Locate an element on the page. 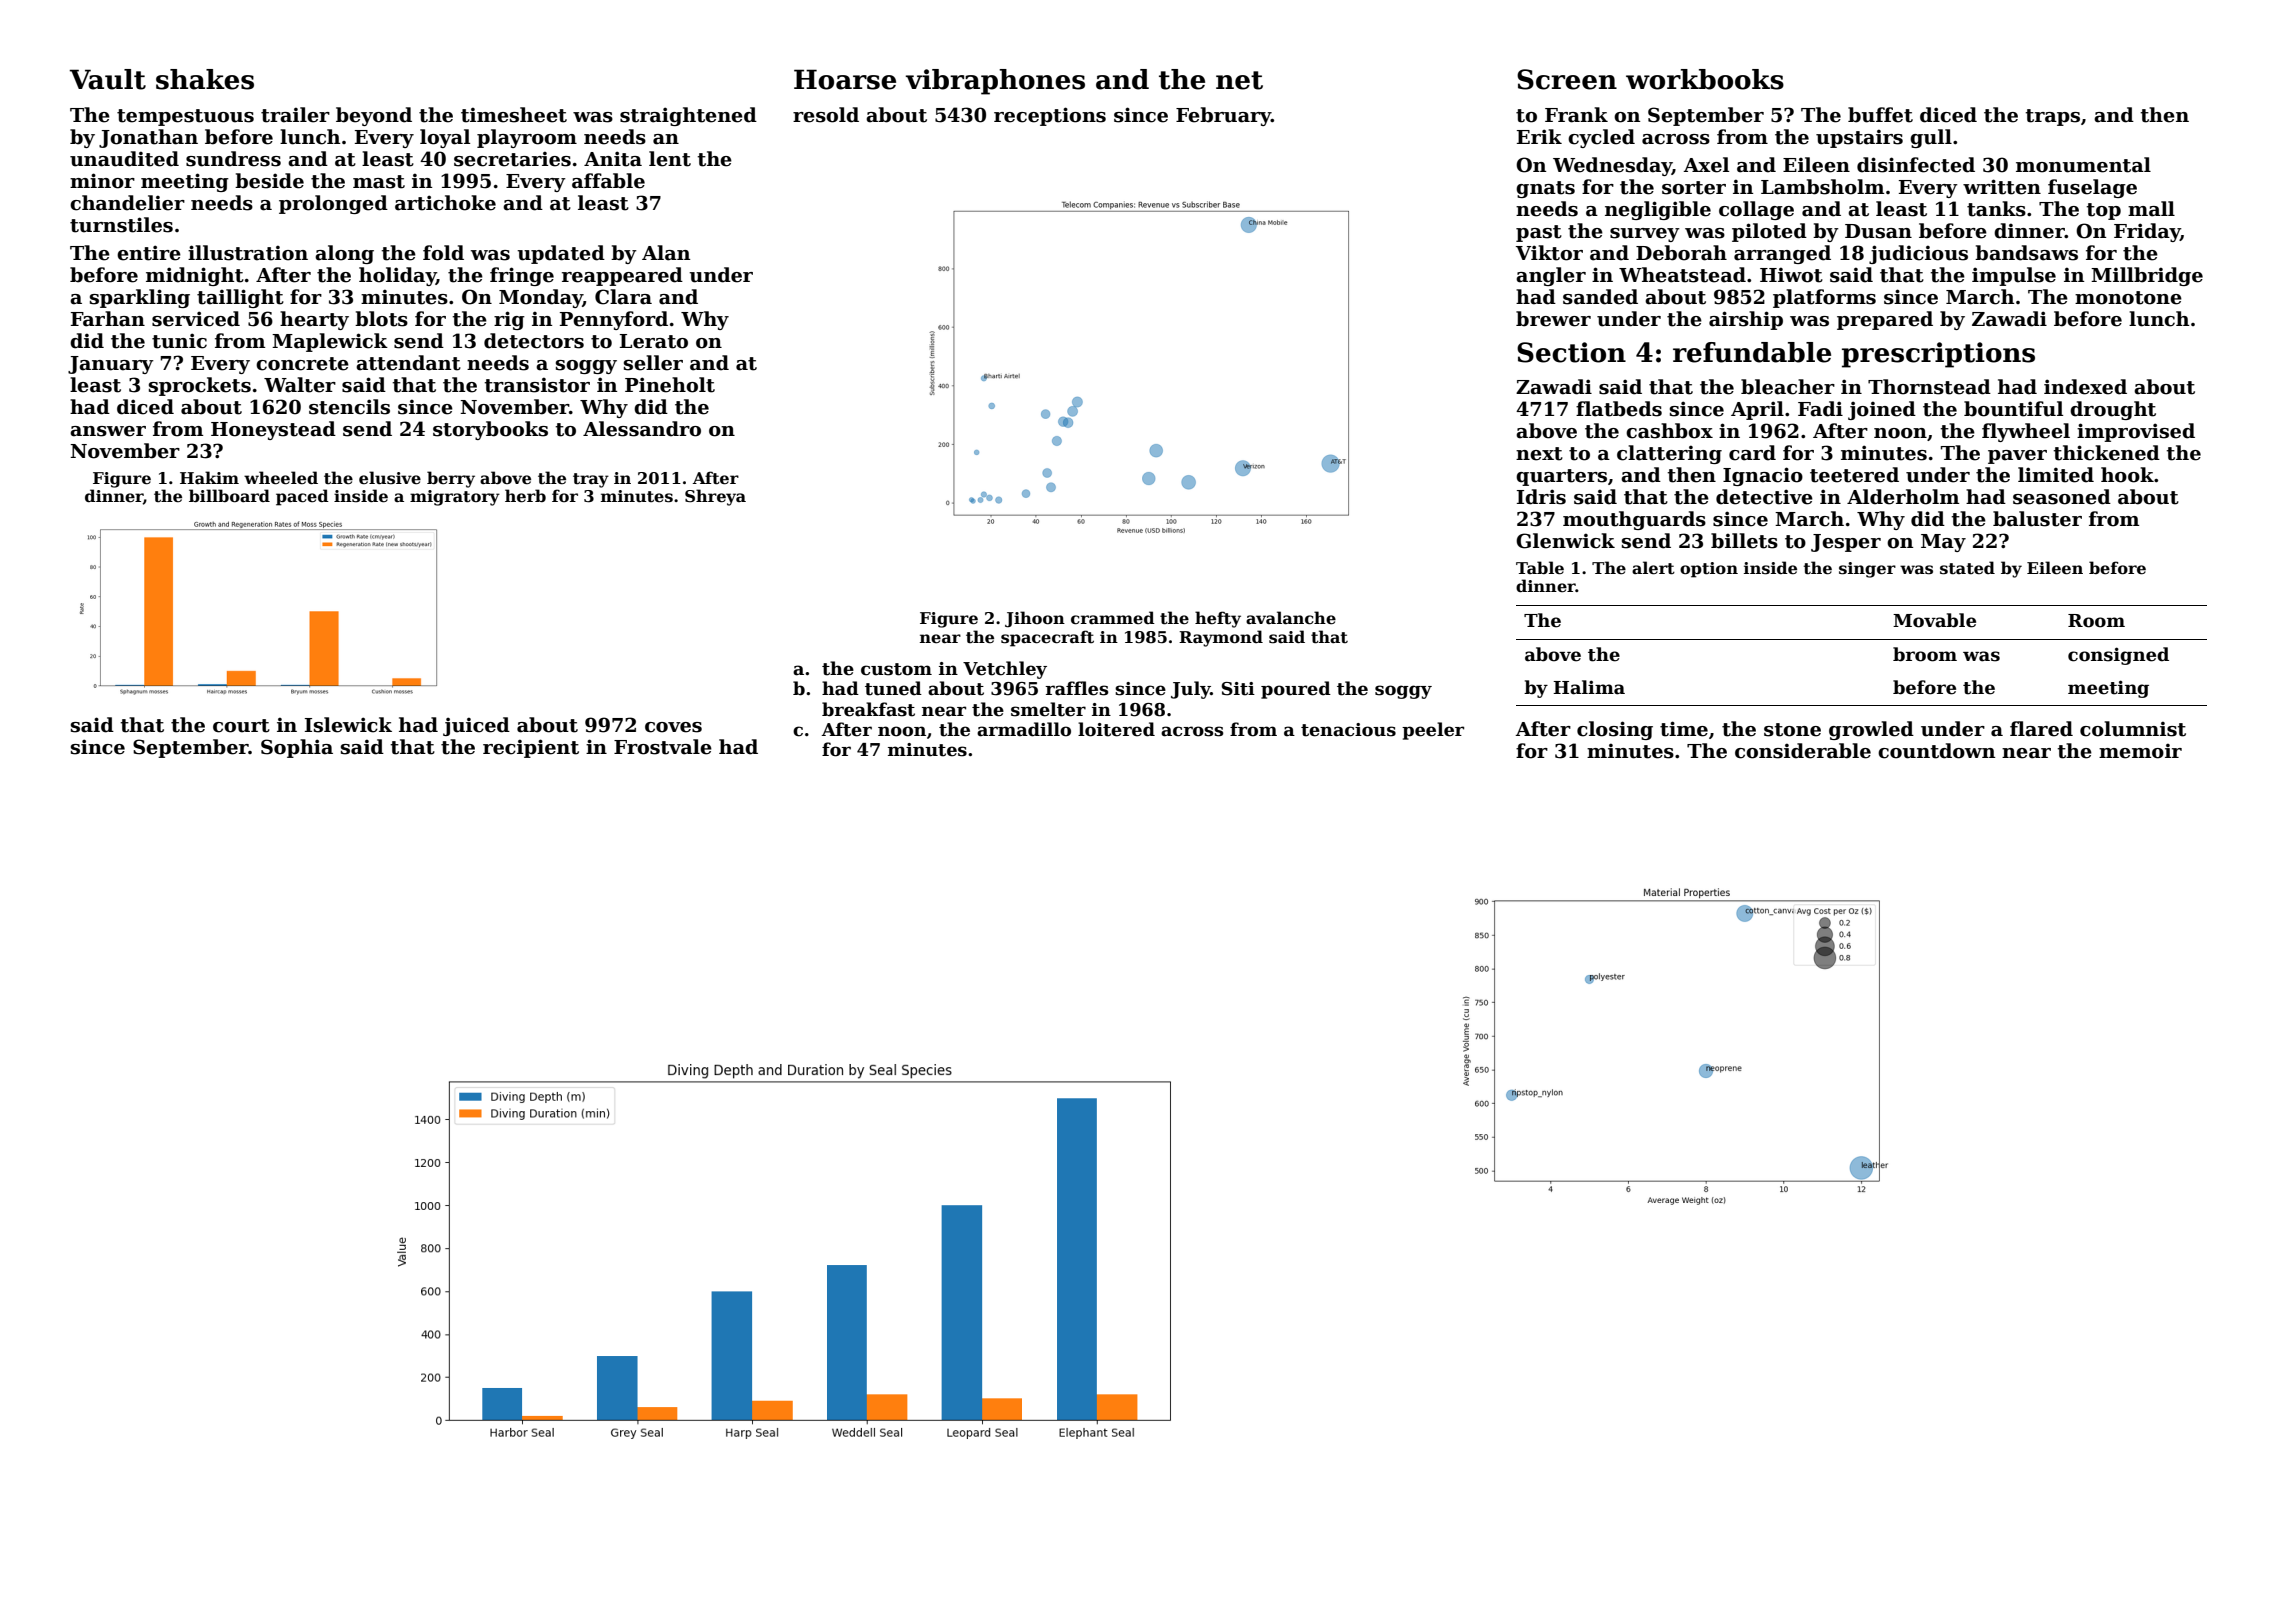 The width and height of the page is (2277, 1610). Vault is located at coordinates (107, 79).
